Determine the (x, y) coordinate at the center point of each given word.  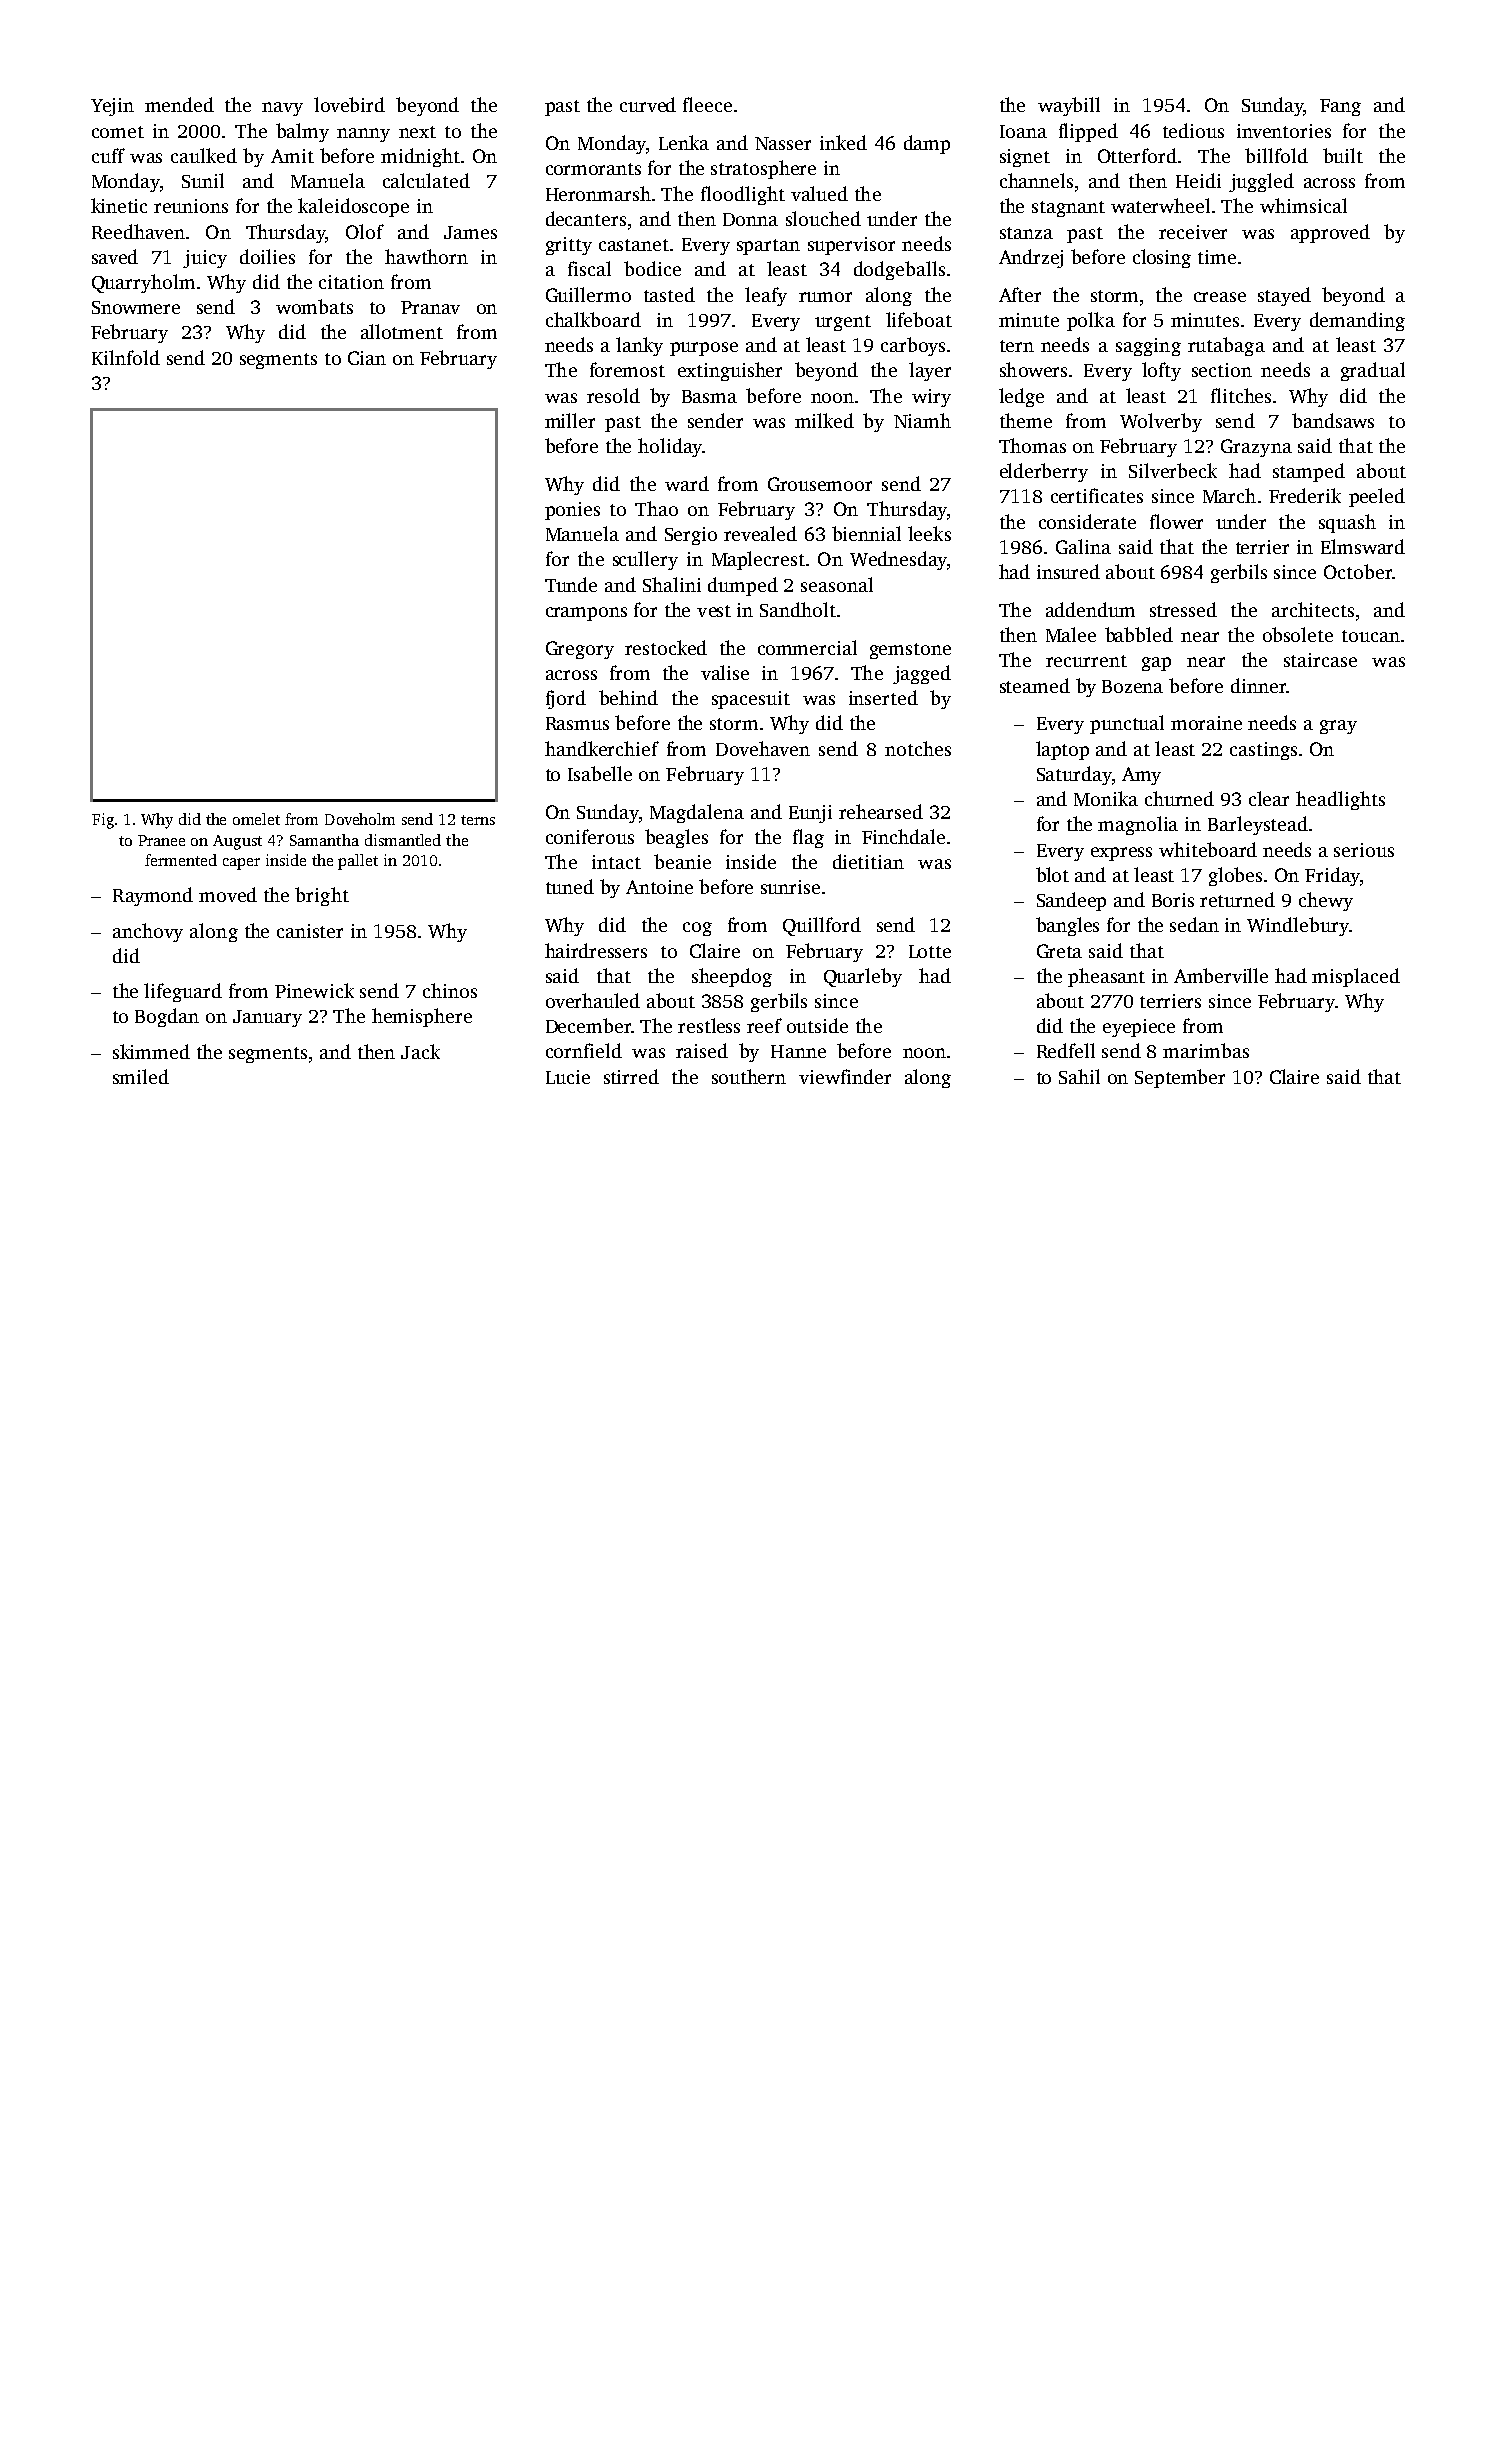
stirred (631, 1076)
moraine (1206, 723)
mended (179, 104)
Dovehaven (763, 748)
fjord (566, 699)
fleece (707, 104)
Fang (1340, 107)
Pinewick (314, 990)
